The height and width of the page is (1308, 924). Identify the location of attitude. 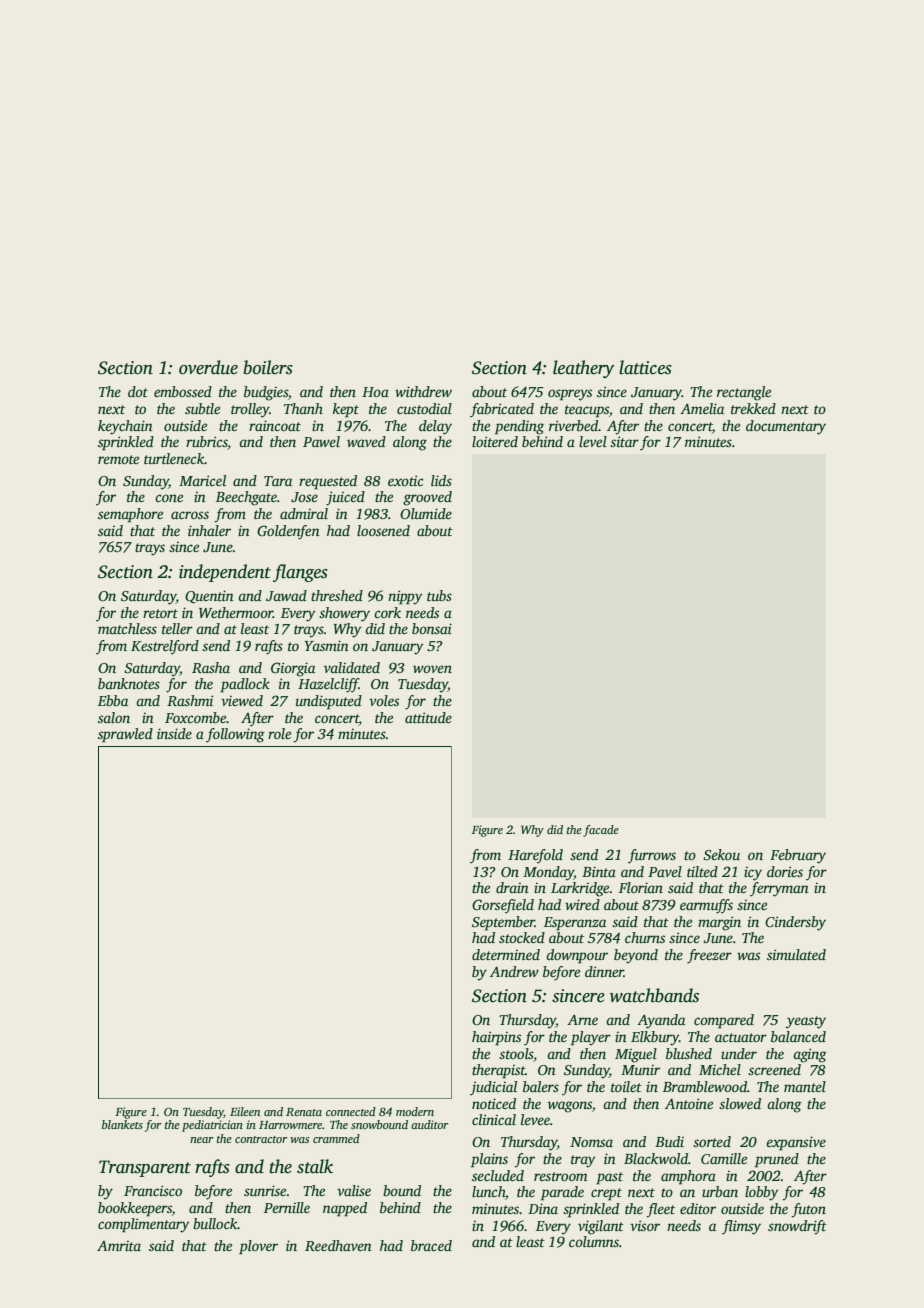
(428, 717).
